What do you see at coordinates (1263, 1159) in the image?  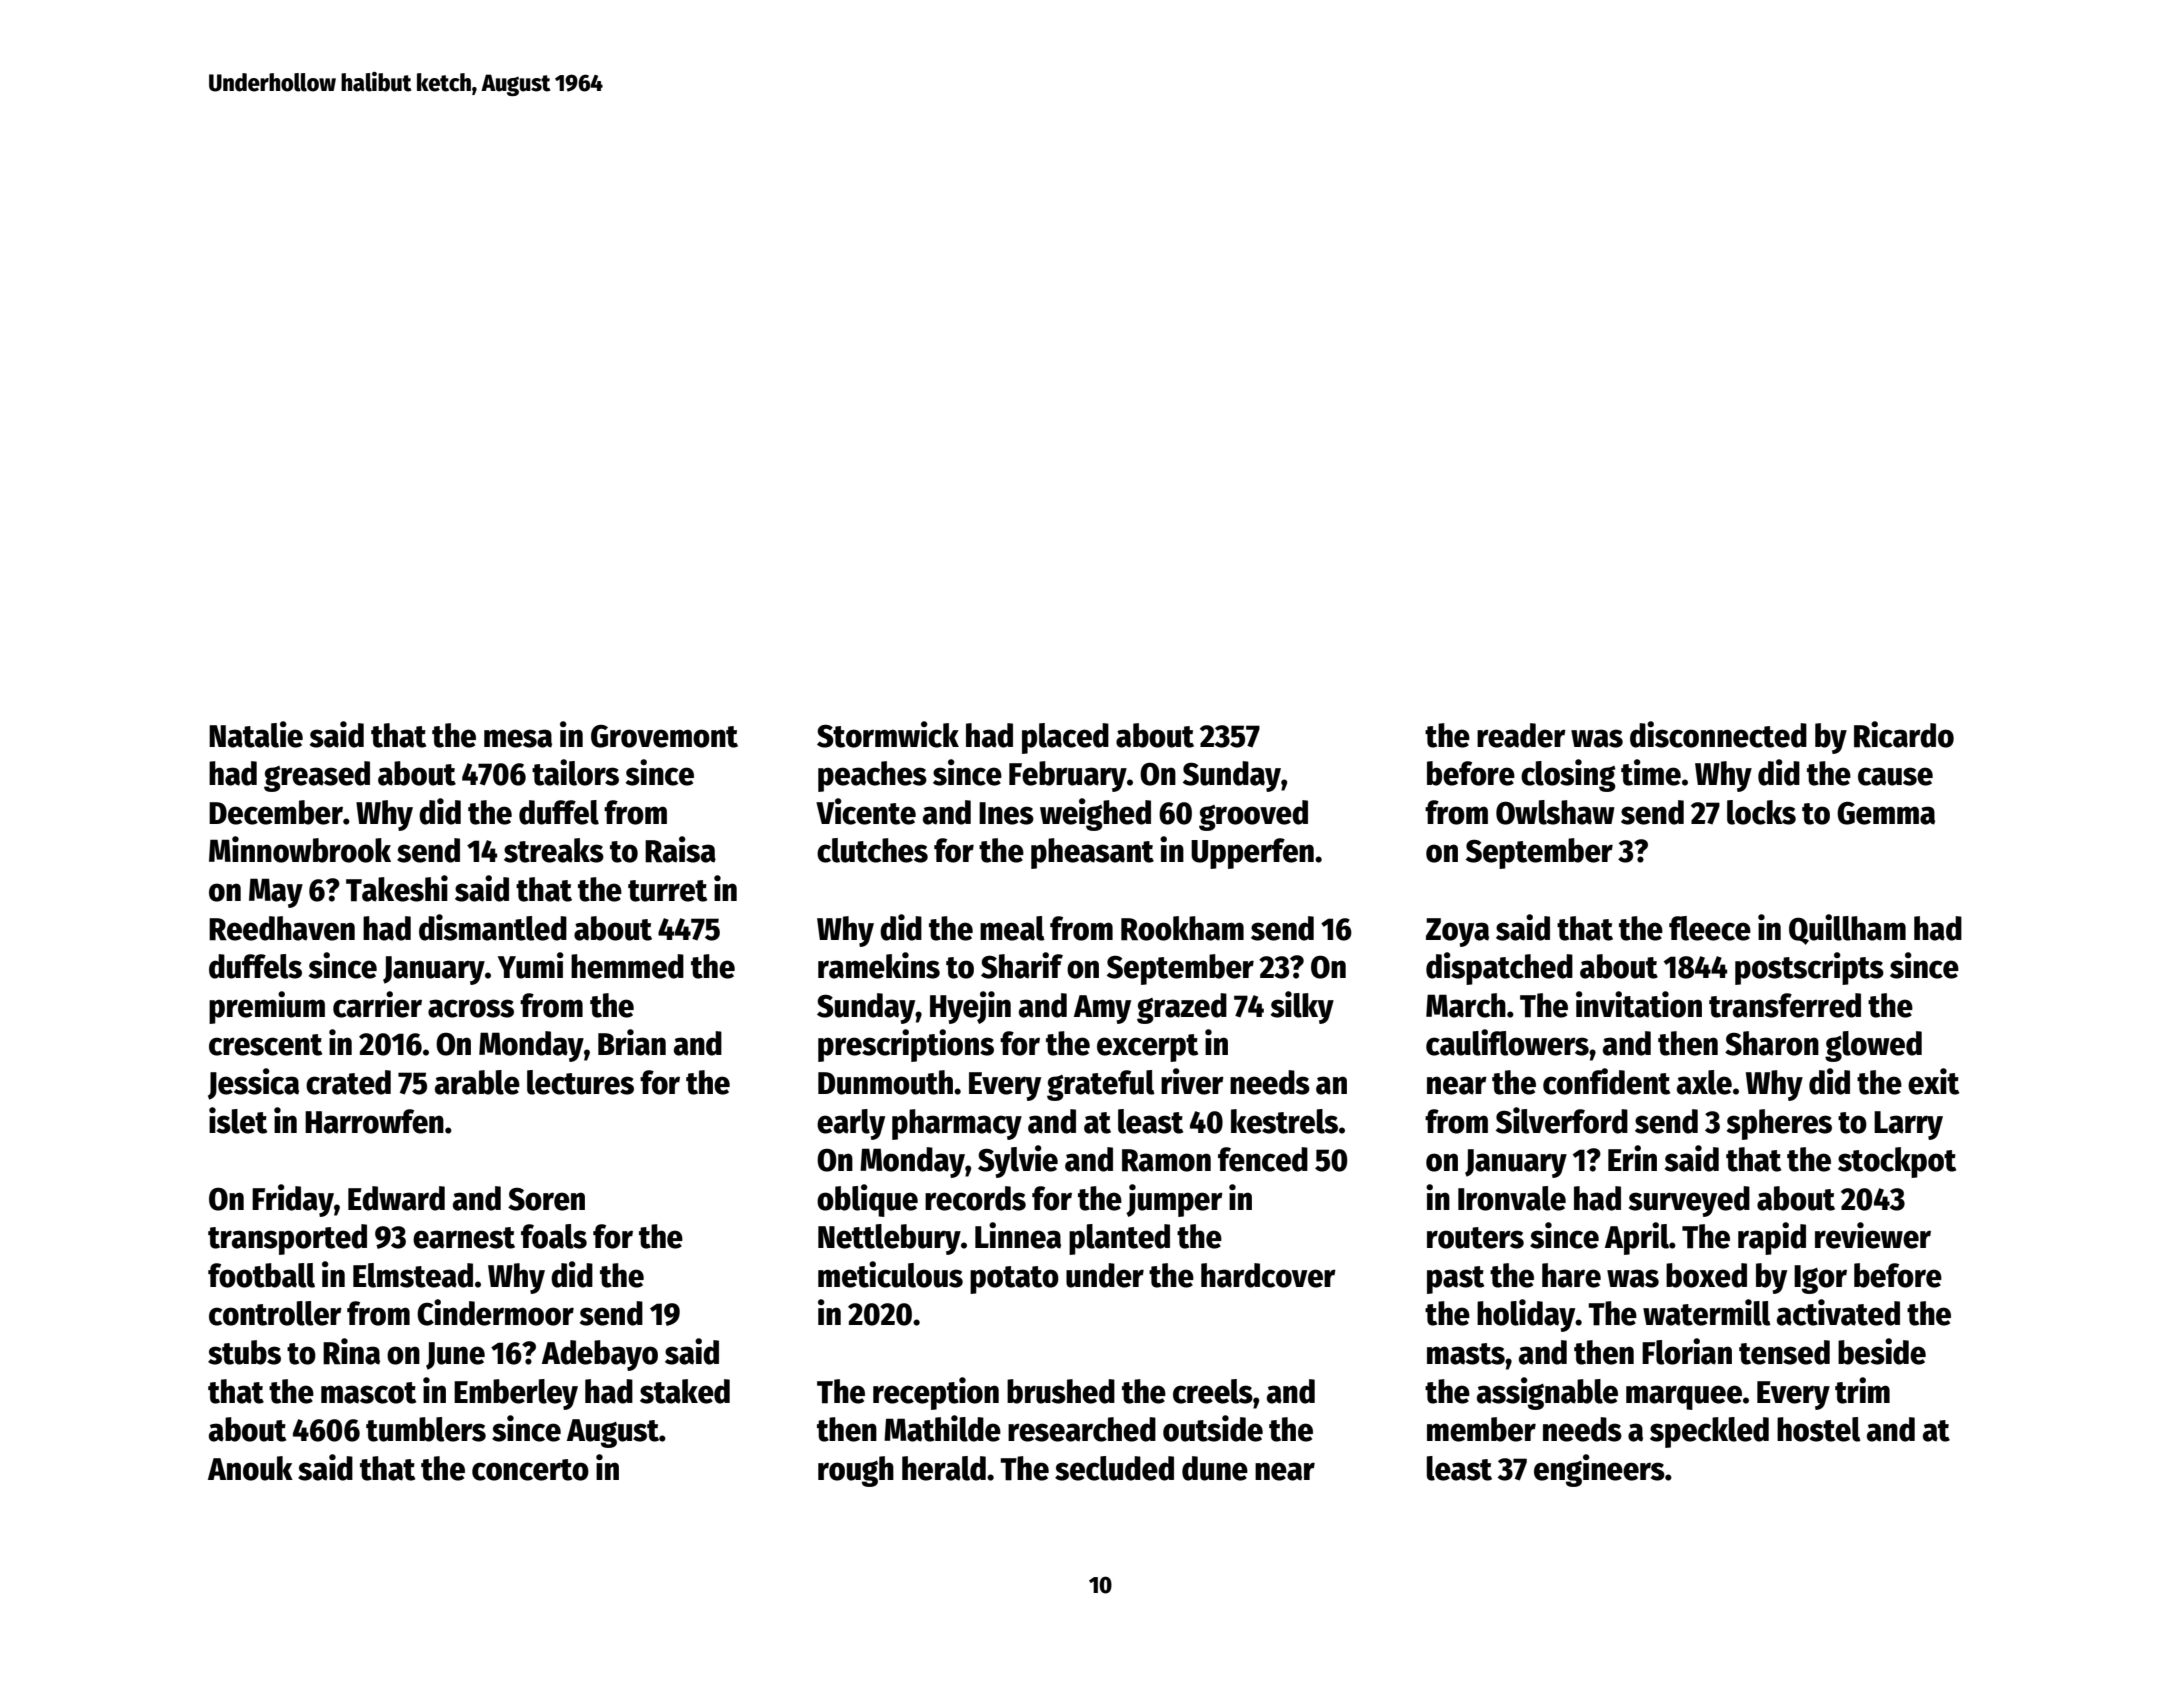 I see `fenced` at bounding box center [1263, 1159].
